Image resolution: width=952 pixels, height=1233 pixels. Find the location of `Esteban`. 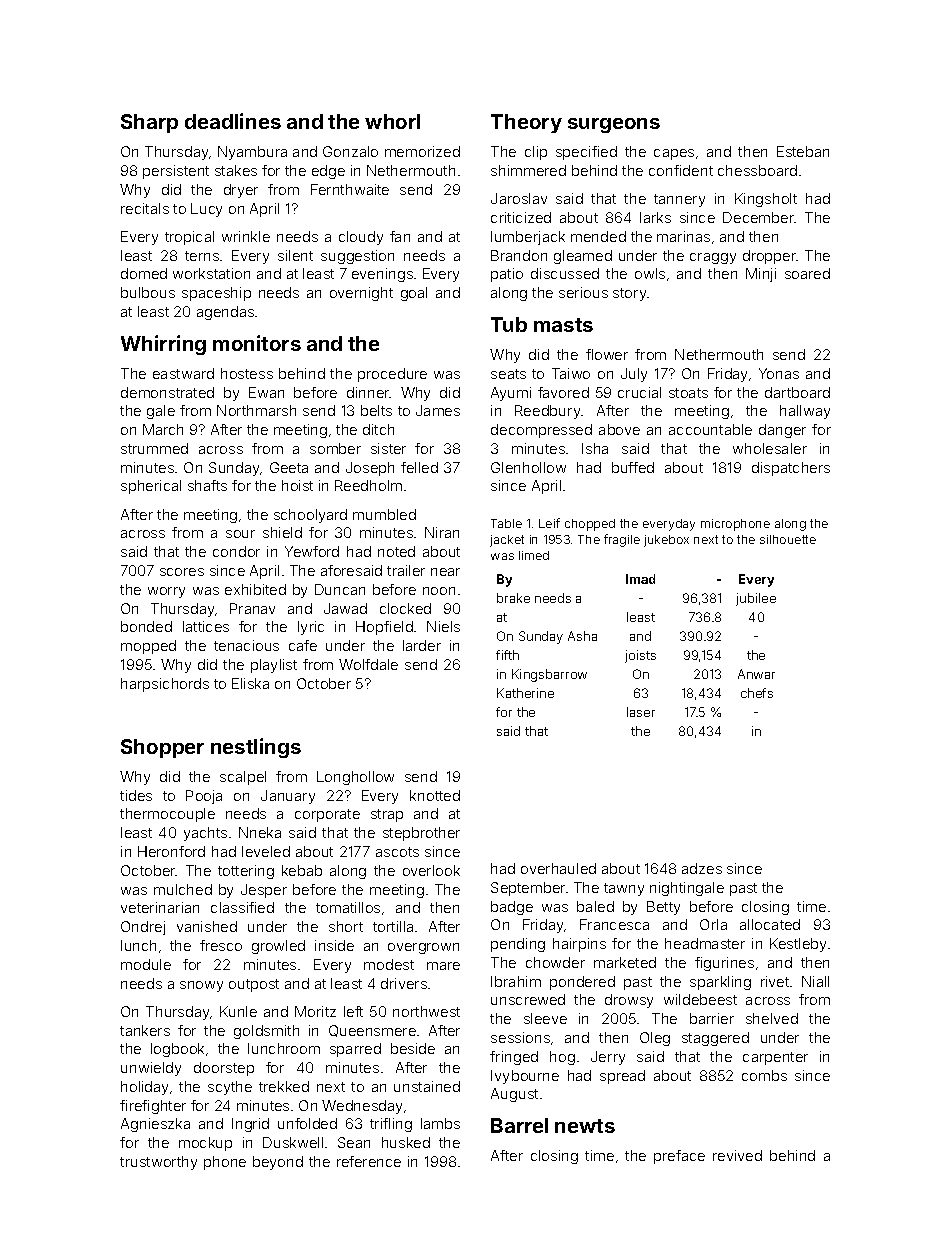

Esteban is located at coordinates (803, 151).
